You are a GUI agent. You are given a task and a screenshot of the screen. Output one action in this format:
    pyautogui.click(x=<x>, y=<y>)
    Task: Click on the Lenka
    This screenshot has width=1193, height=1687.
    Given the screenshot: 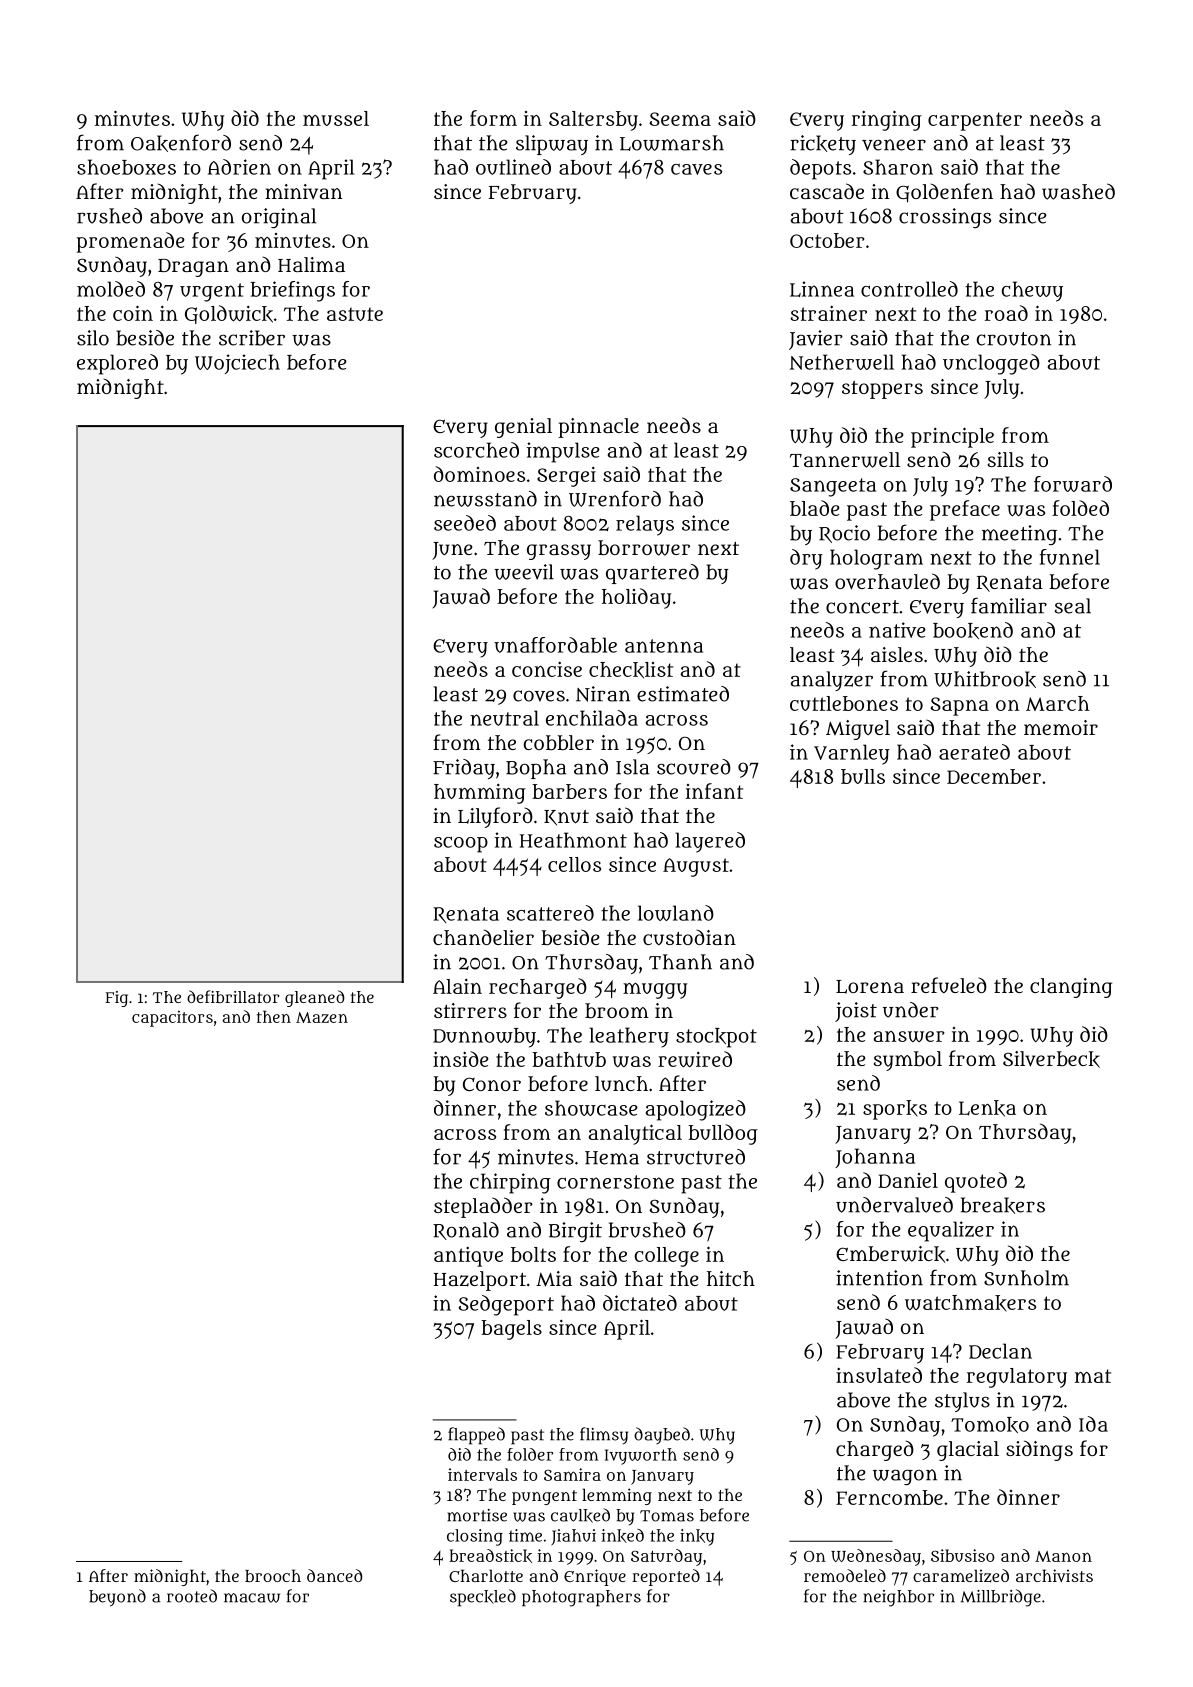 What is the action you would take?
    pyautogui.click(x=987, y=1108)
